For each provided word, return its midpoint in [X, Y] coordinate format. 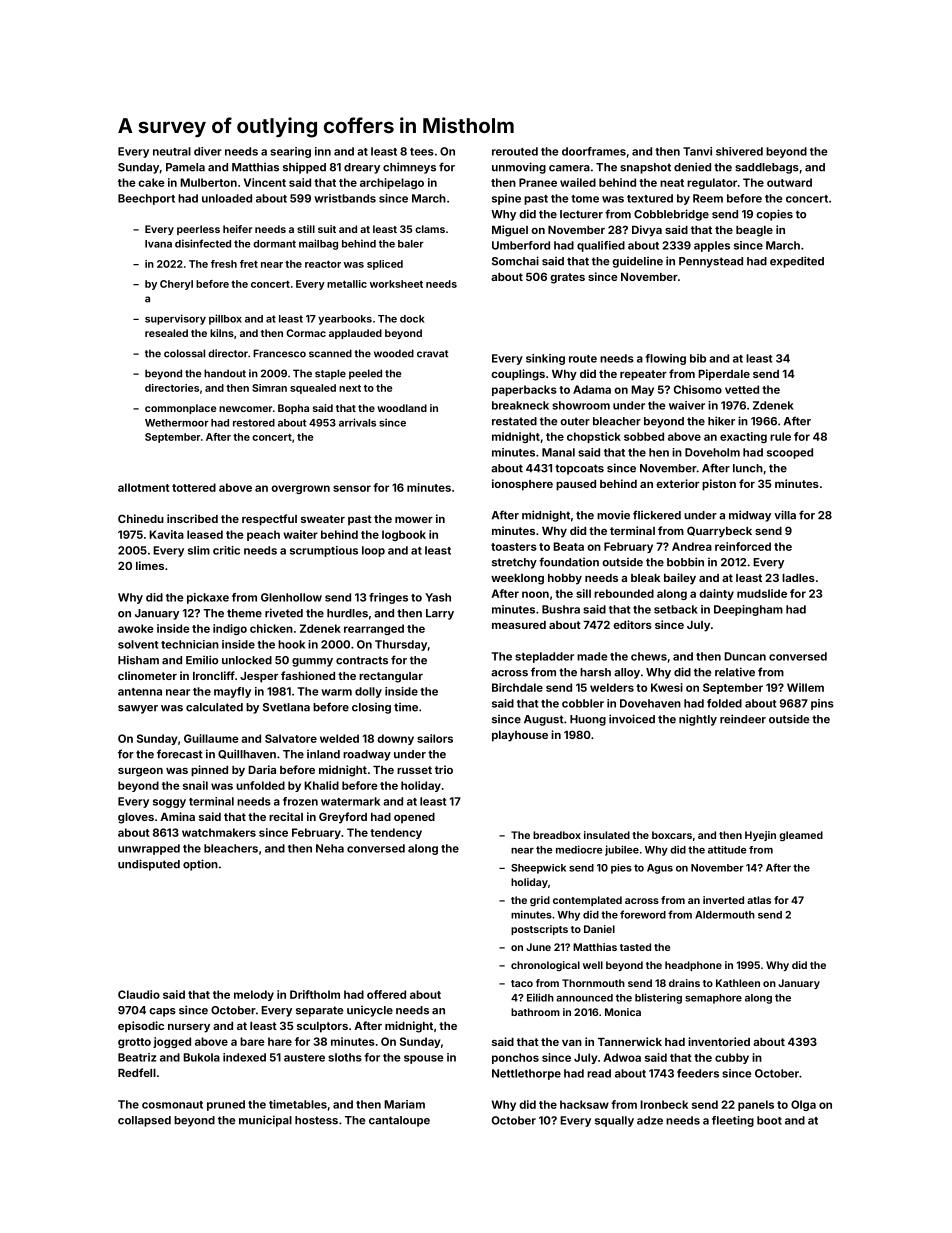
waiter [300, 534]
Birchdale [517, 687]
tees [422, 152]
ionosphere [522, 485]
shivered [739, 151]
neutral [172, 151]
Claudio [139, 994]
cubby [732, 1058]
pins [822, 704]
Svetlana [286, 707]
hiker [721, 421]
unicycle [370, 1011]
